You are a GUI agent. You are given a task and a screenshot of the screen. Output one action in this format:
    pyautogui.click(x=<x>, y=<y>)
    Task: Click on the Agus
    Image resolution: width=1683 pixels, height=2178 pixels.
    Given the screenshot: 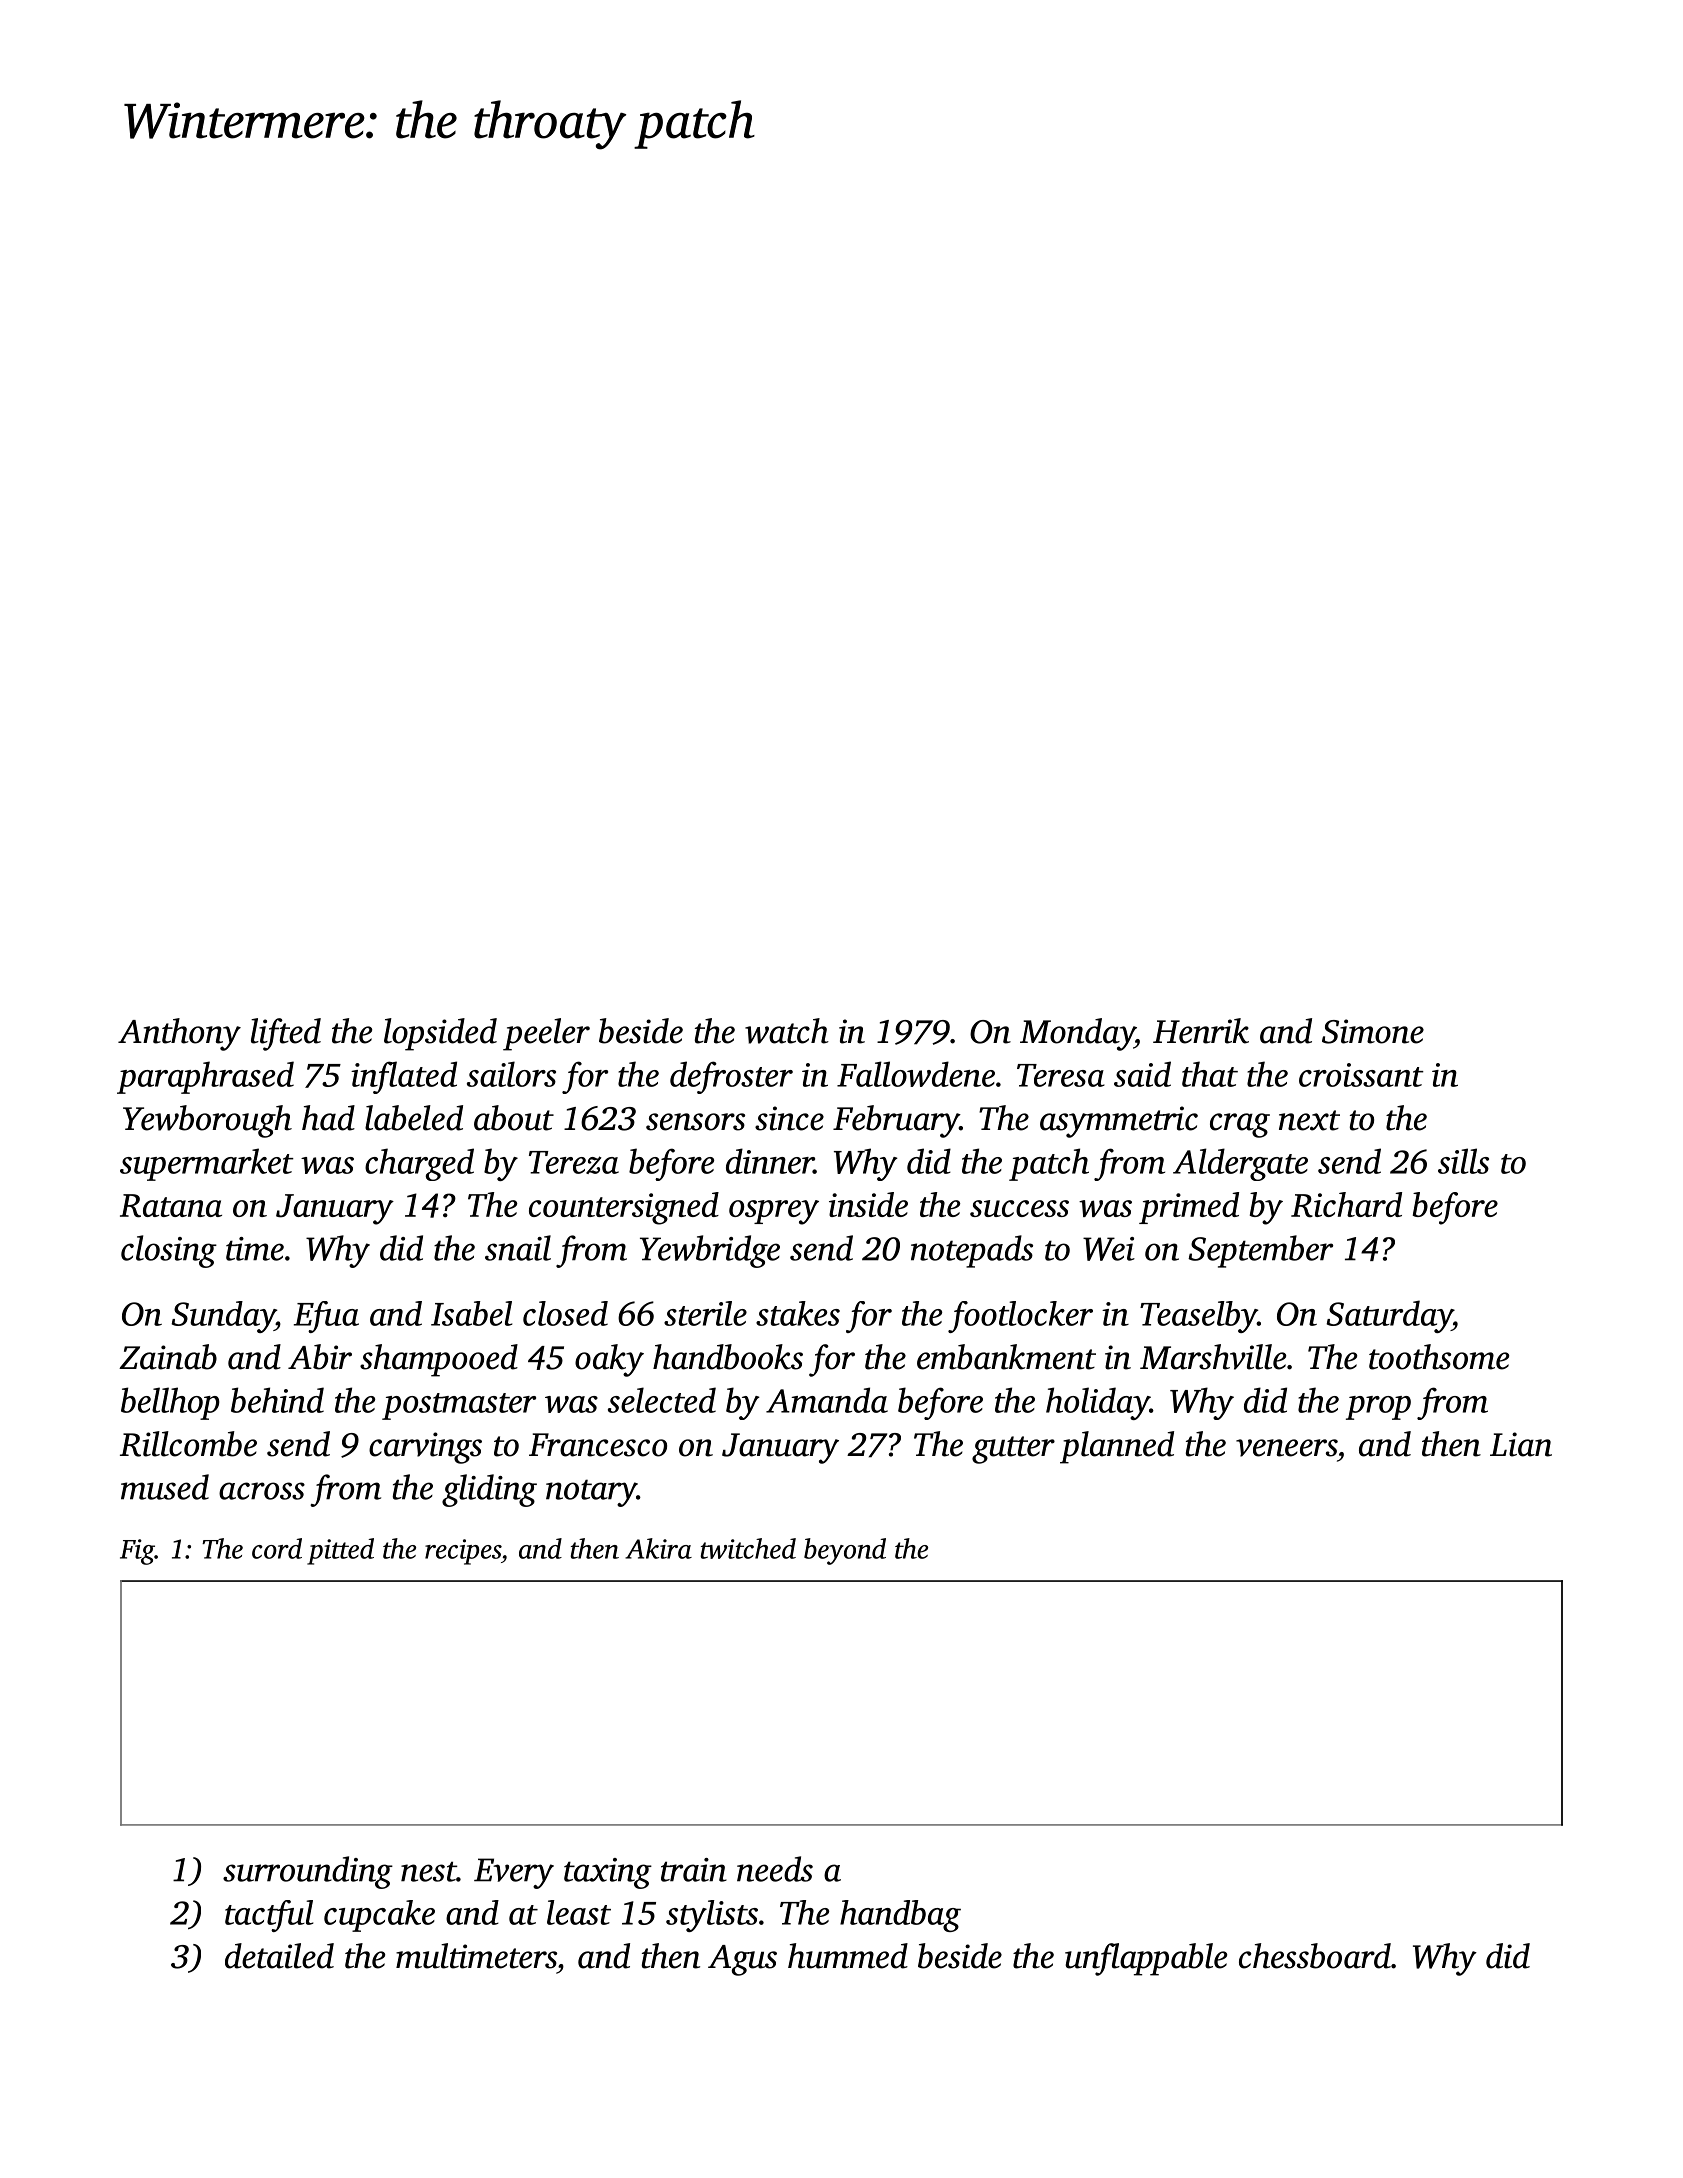 What is the action you would take?
    pyautogui.click(x=742, y=1960)
